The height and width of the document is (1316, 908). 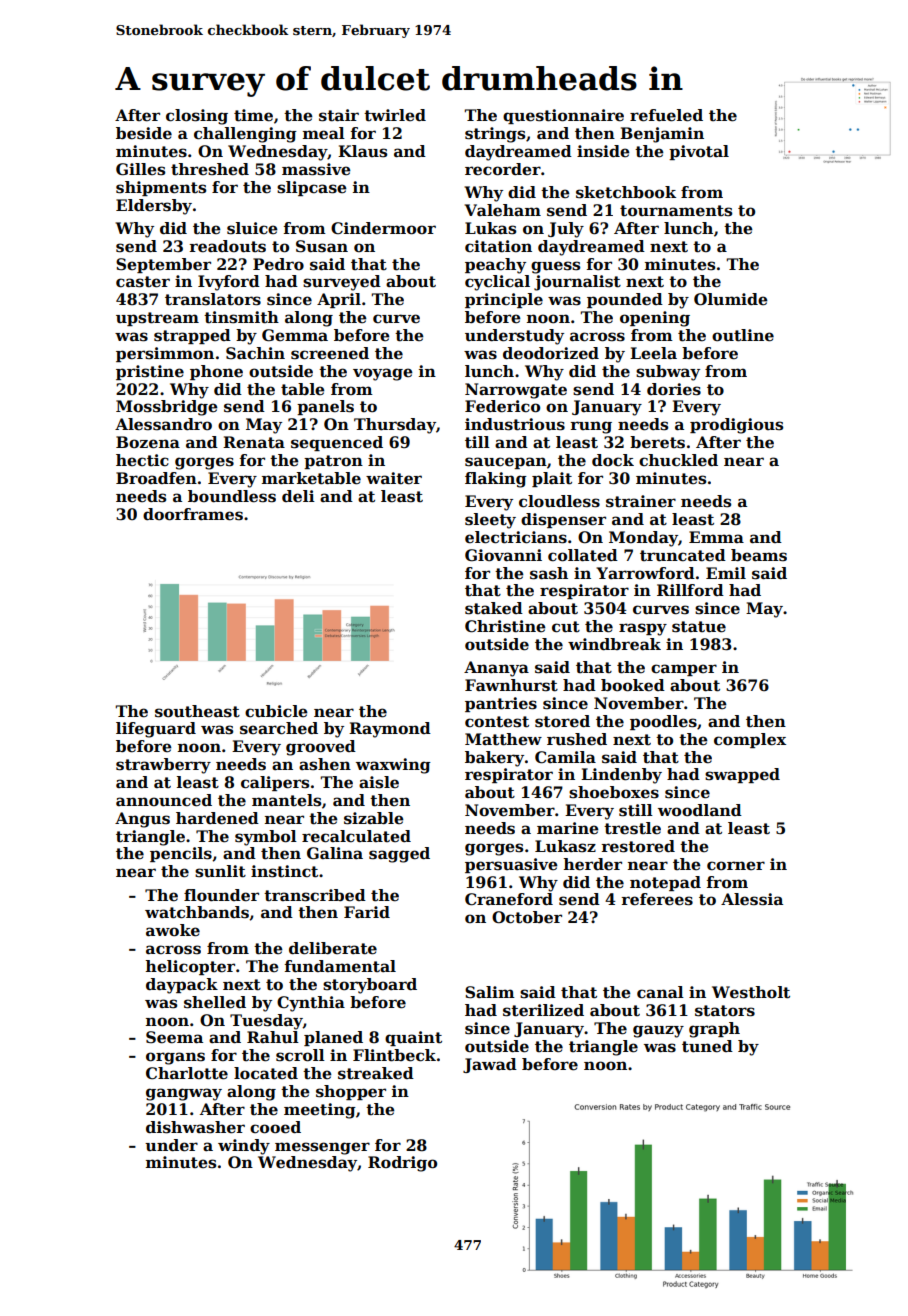 What do you see at coordinates (503, 169) in the document?
I see `recorder` at bounding box center [503, 169].
